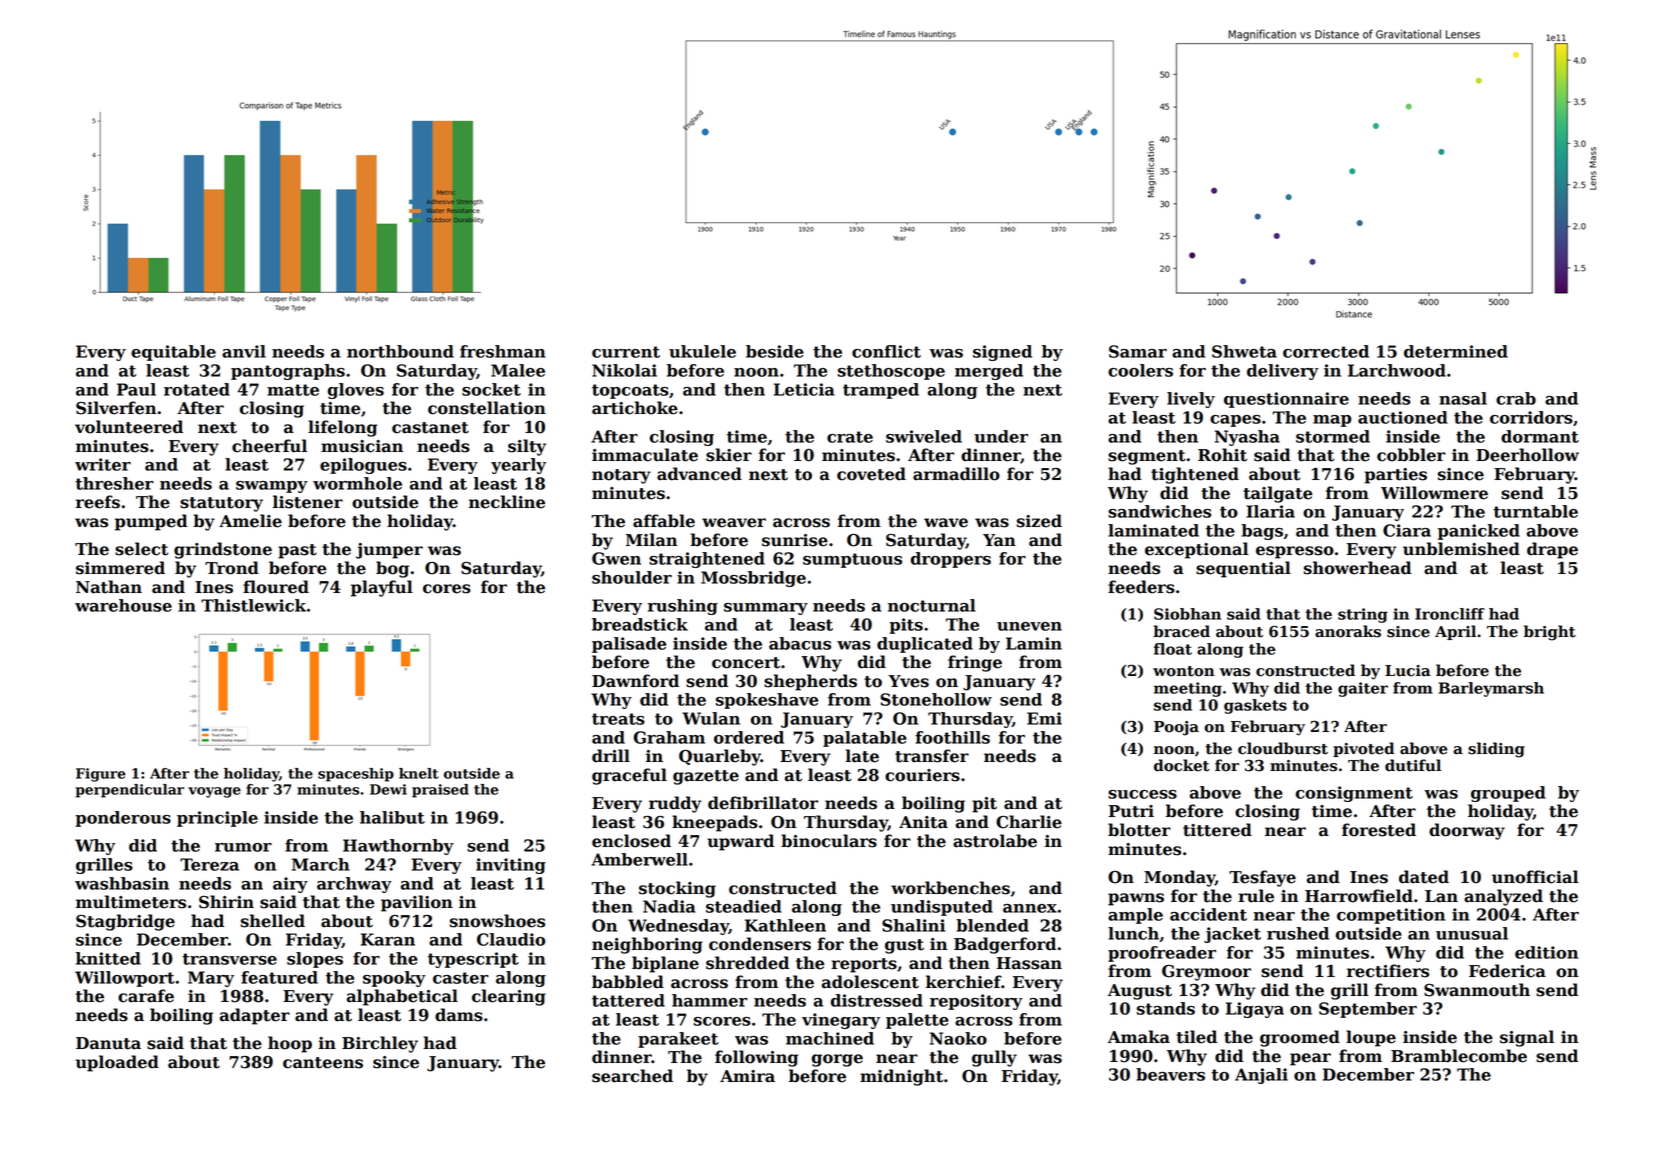 The height and width of the document is (1170, 1654). I want to click on Hassan, so click(1029, 963).
